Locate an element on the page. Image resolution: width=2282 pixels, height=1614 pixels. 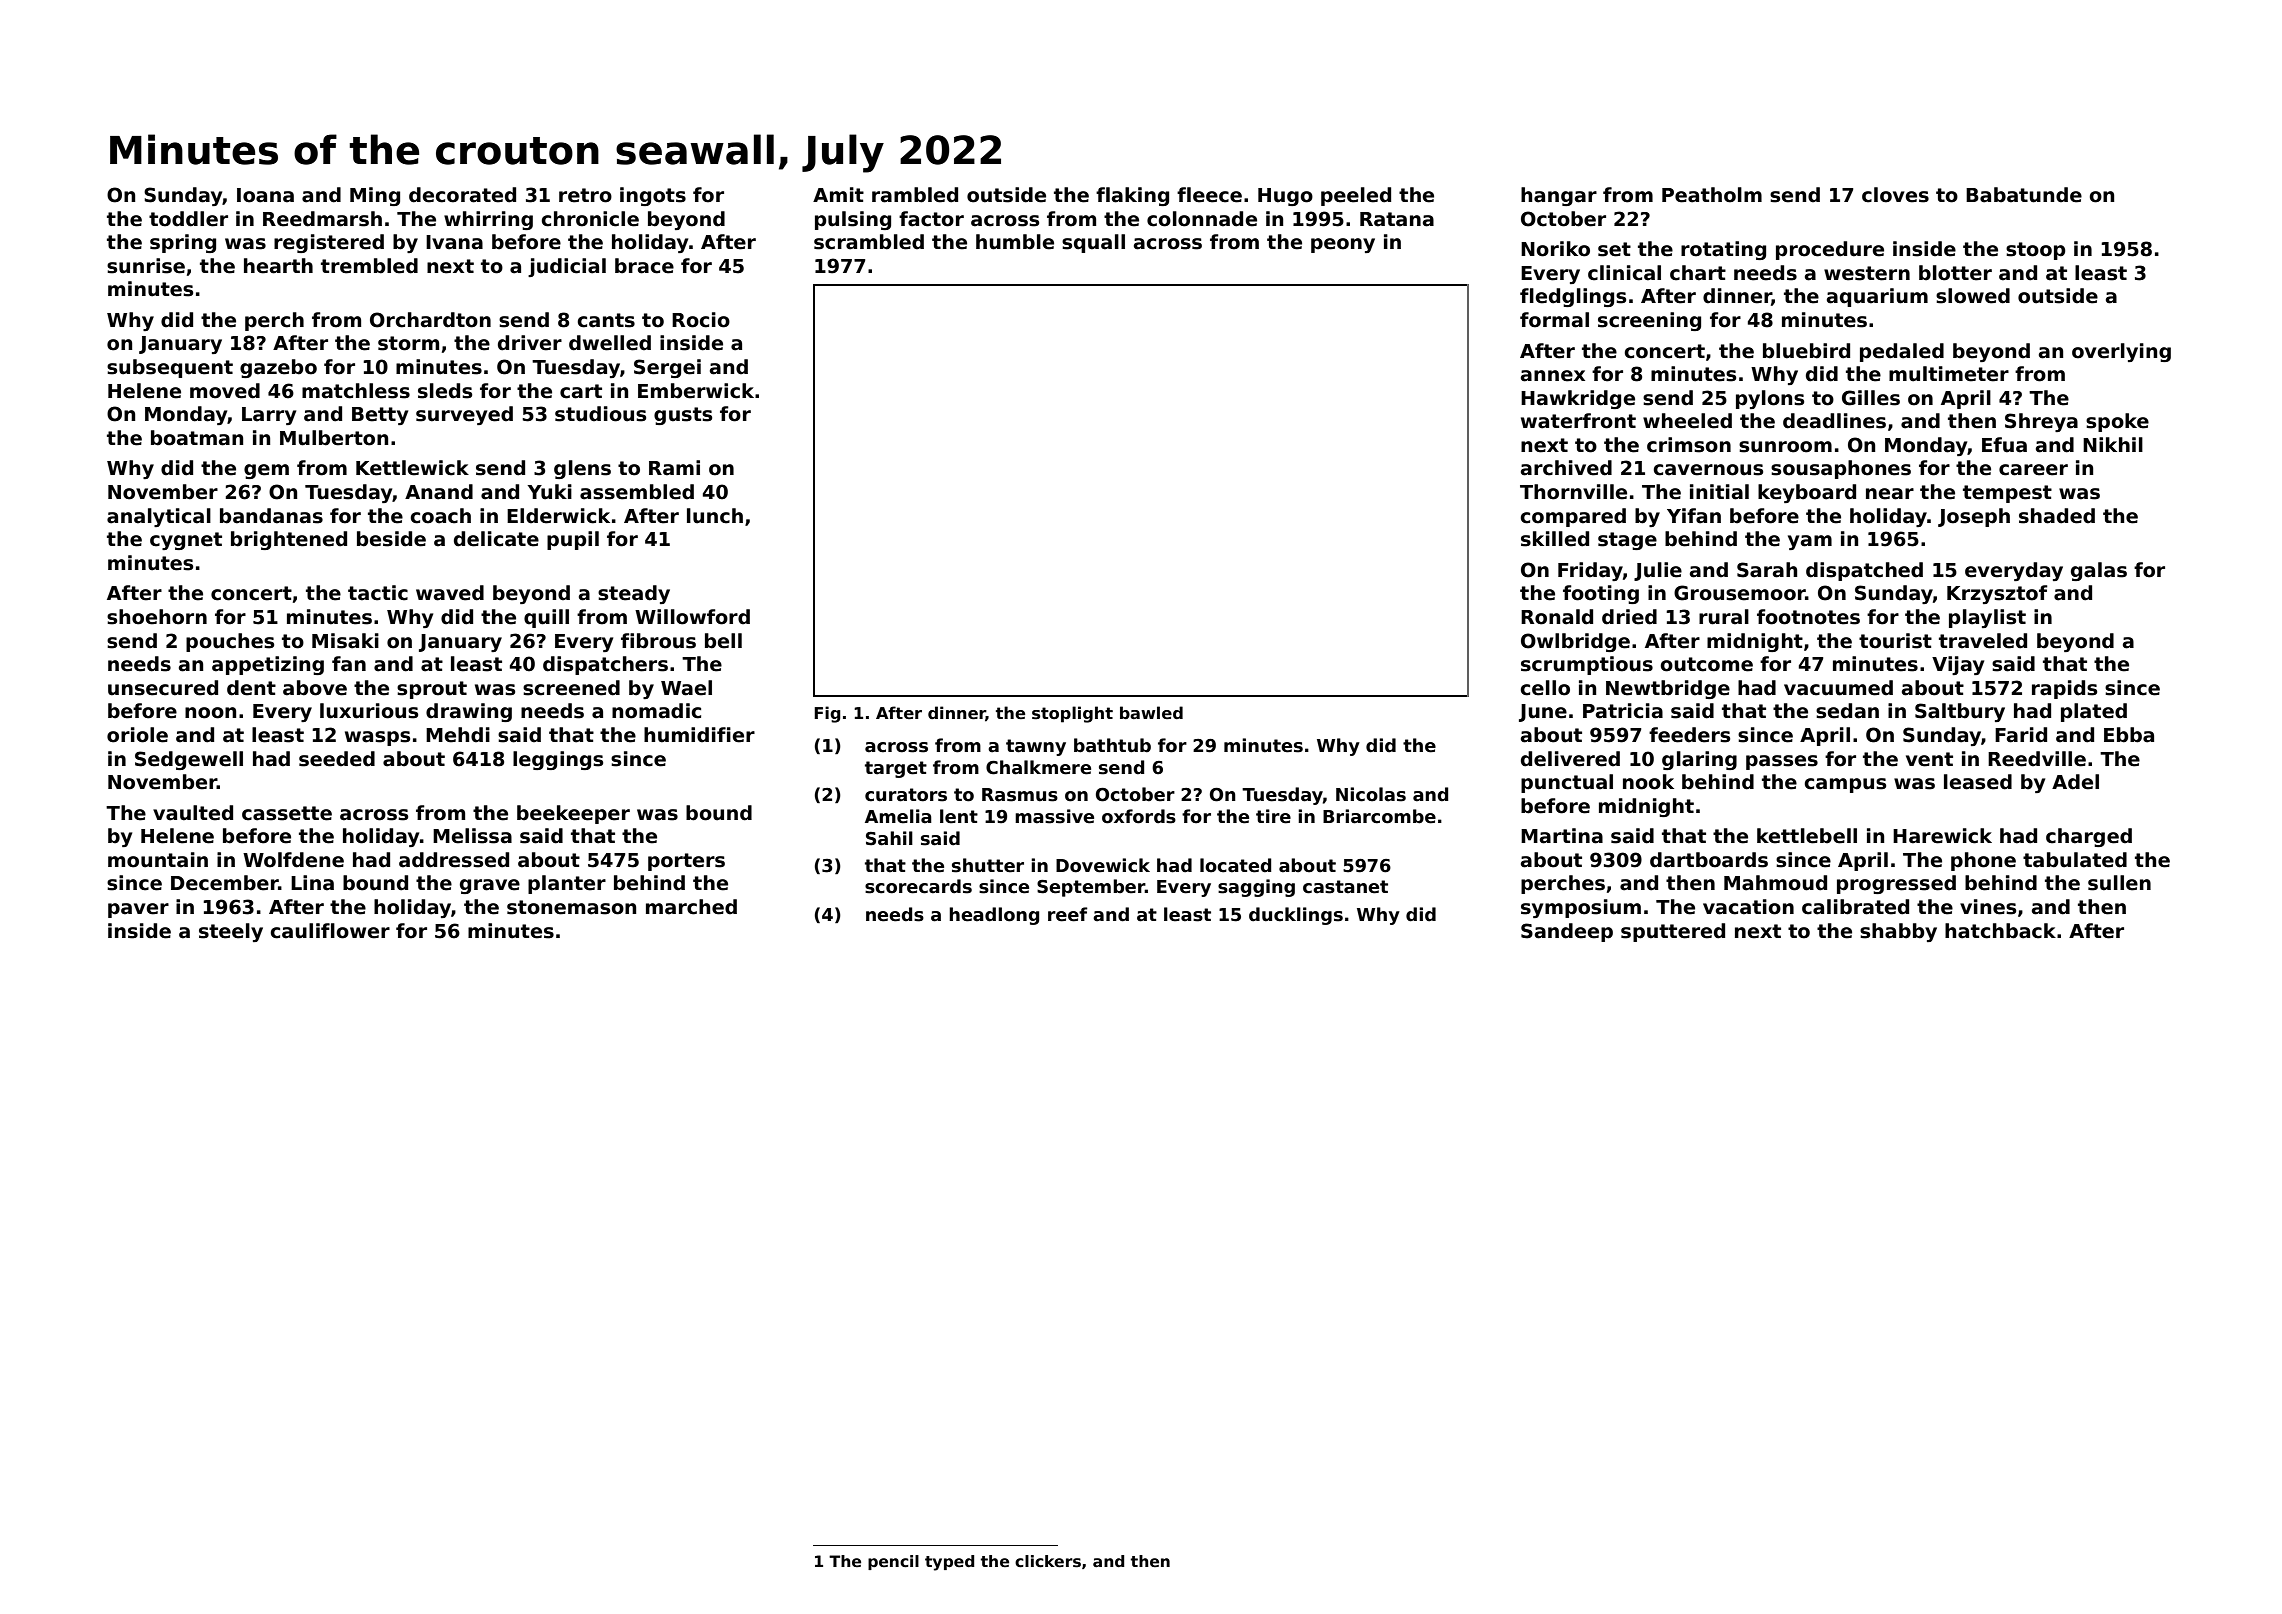
cassette is located at coordinates (287, 813).
